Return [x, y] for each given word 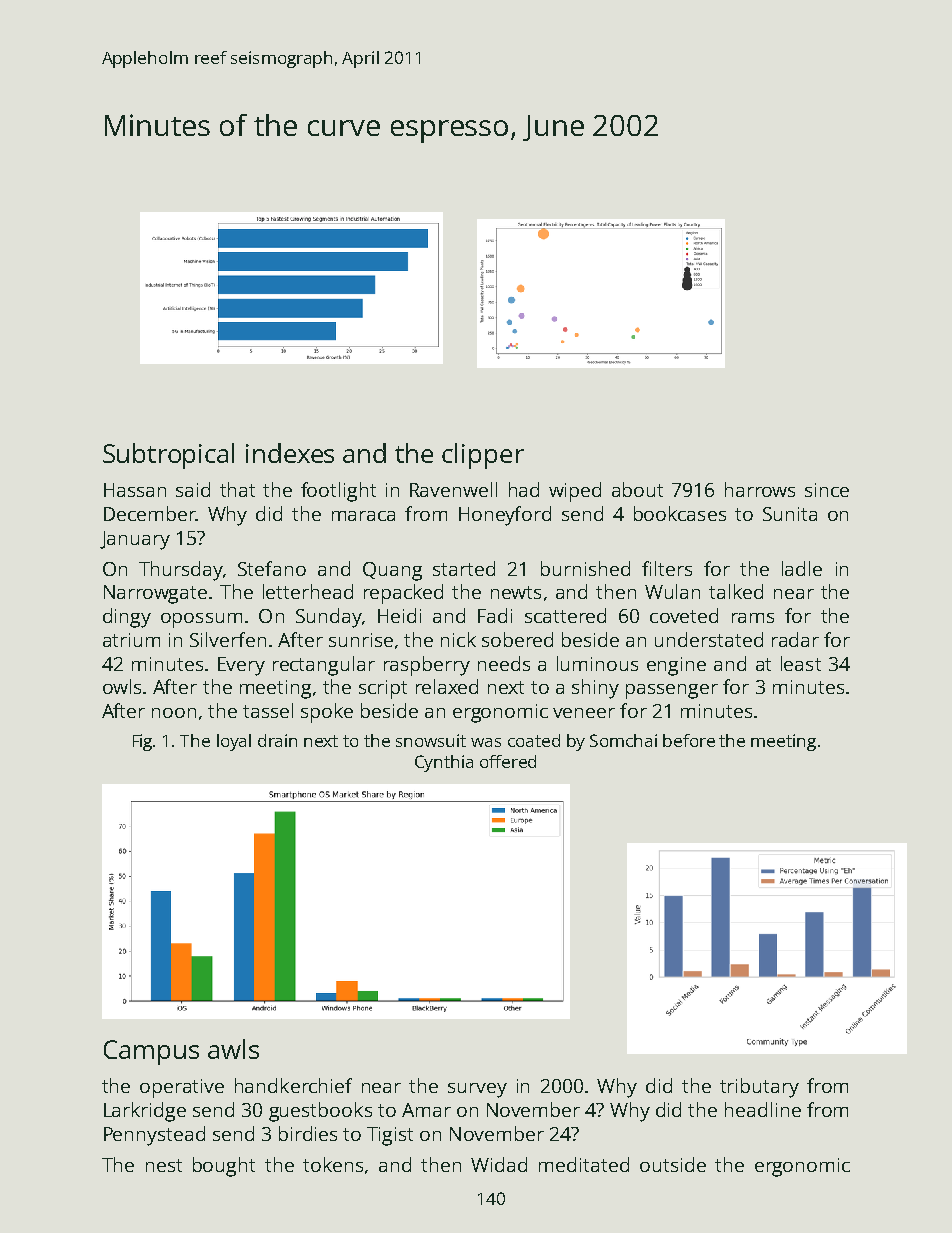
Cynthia [444, 763]
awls [233, 1049]
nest [164, 1165]
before [689, 740]
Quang [392, 571]
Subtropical [168, 456]
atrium [131, 640]
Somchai [623, 740]
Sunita [790, 514]
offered [508, 761]
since [827, 490]
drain [277, 740]
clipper [483, 456]
